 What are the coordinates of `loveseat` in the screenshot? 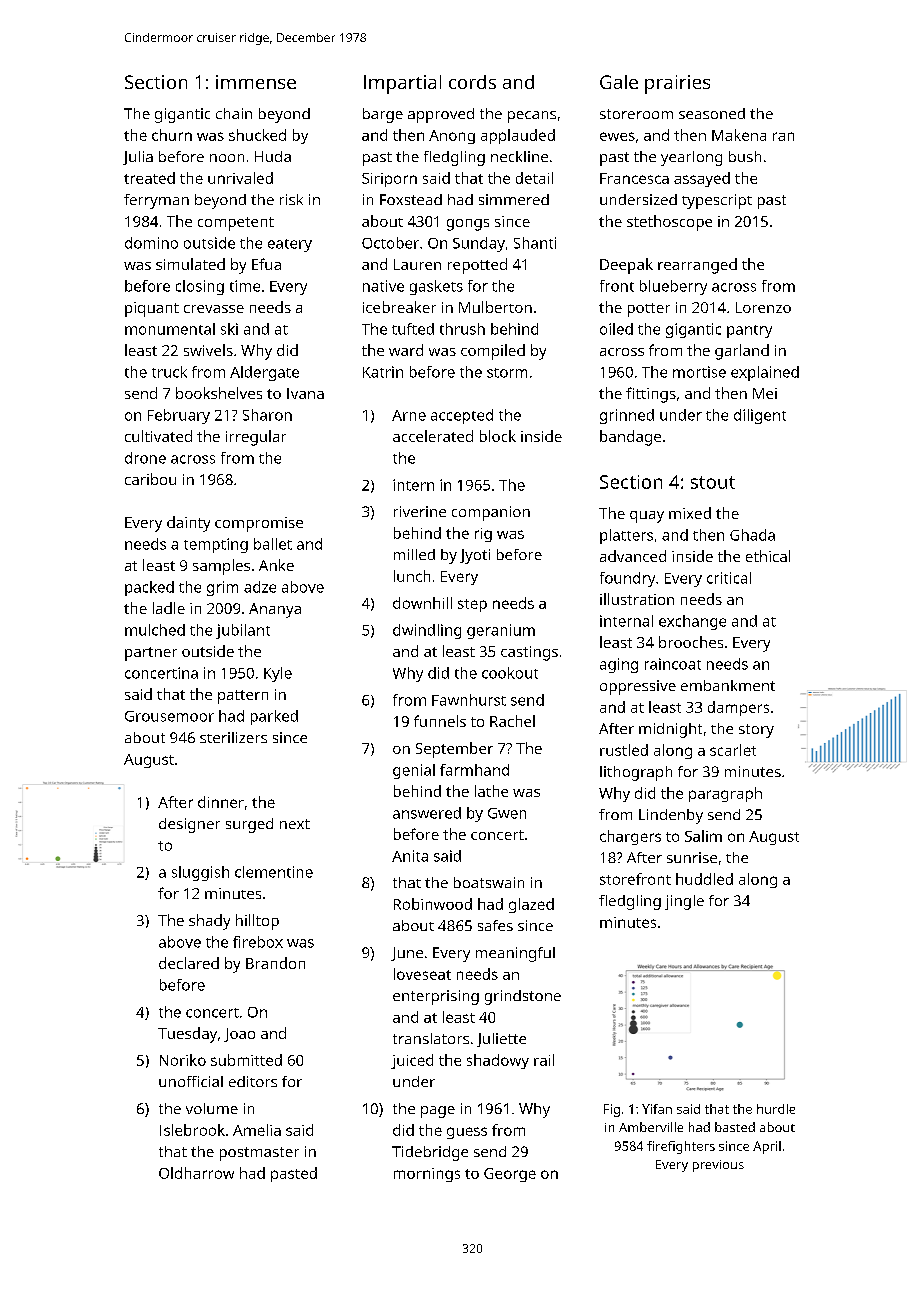 It's located at (422, 974).
